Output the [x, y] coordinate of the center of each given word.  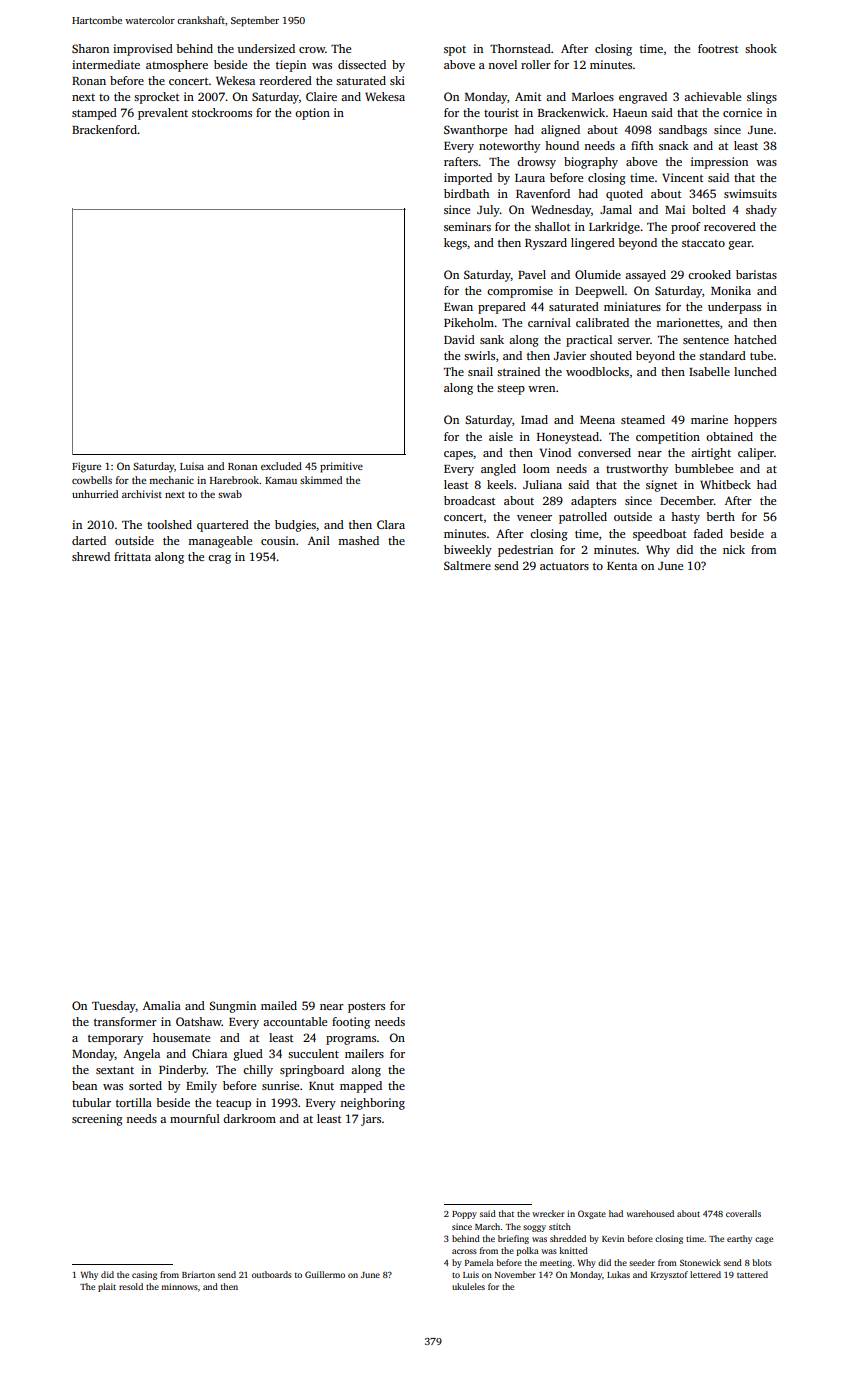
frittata [132, 556]
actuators [564, 566]
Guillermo [325, 1274]
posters [366, 1008]
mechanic [171, 480]
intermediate [106, 64]
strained [518, 371]
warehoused [650, 1213]
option [312, 114]
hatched [755, 339]
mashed [358, 540]
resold [131, 1286]
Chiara [209, 1053]
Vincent [682, 177]
